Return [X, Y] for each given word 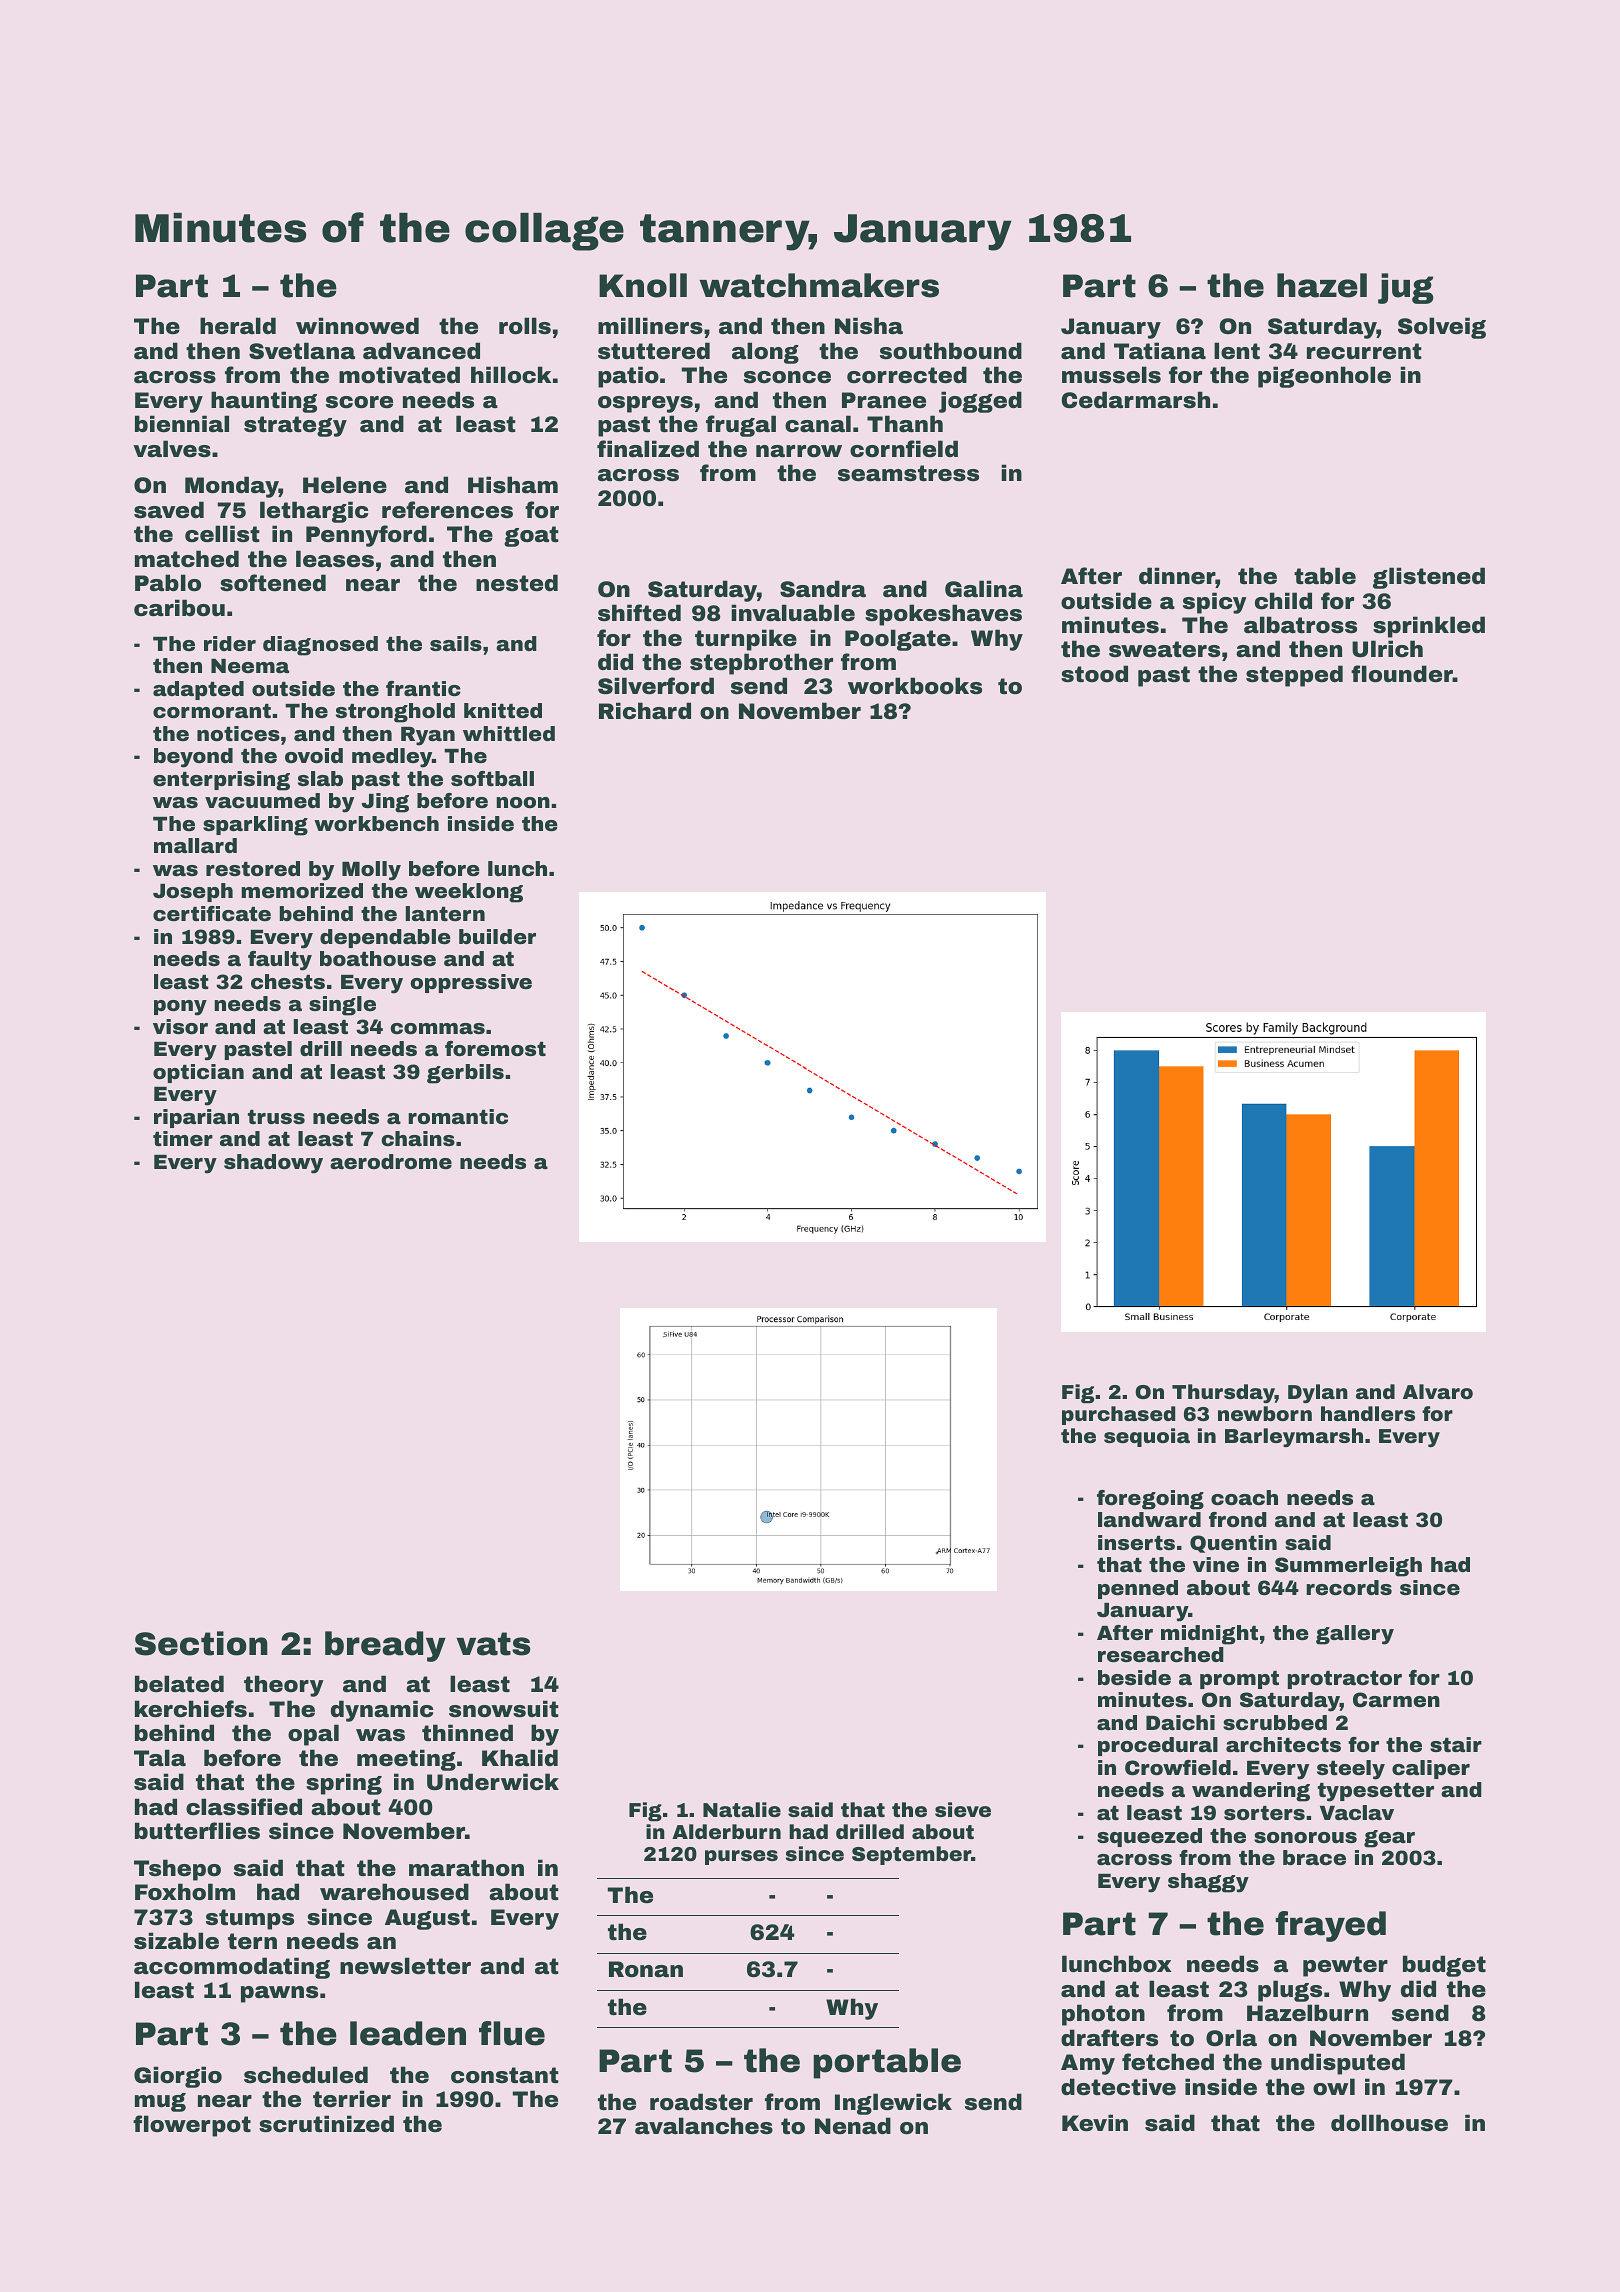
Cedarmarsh [1136, 400]
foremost [495, 1048]
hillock [511, 375]
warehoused [394, 1892]
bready [385, 1646]
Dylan [1318, 1393]
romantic [458, 1116]
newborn [1265, 1413]
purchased [1118, 1415]
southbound [951, 351]
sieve [963, 1809]
